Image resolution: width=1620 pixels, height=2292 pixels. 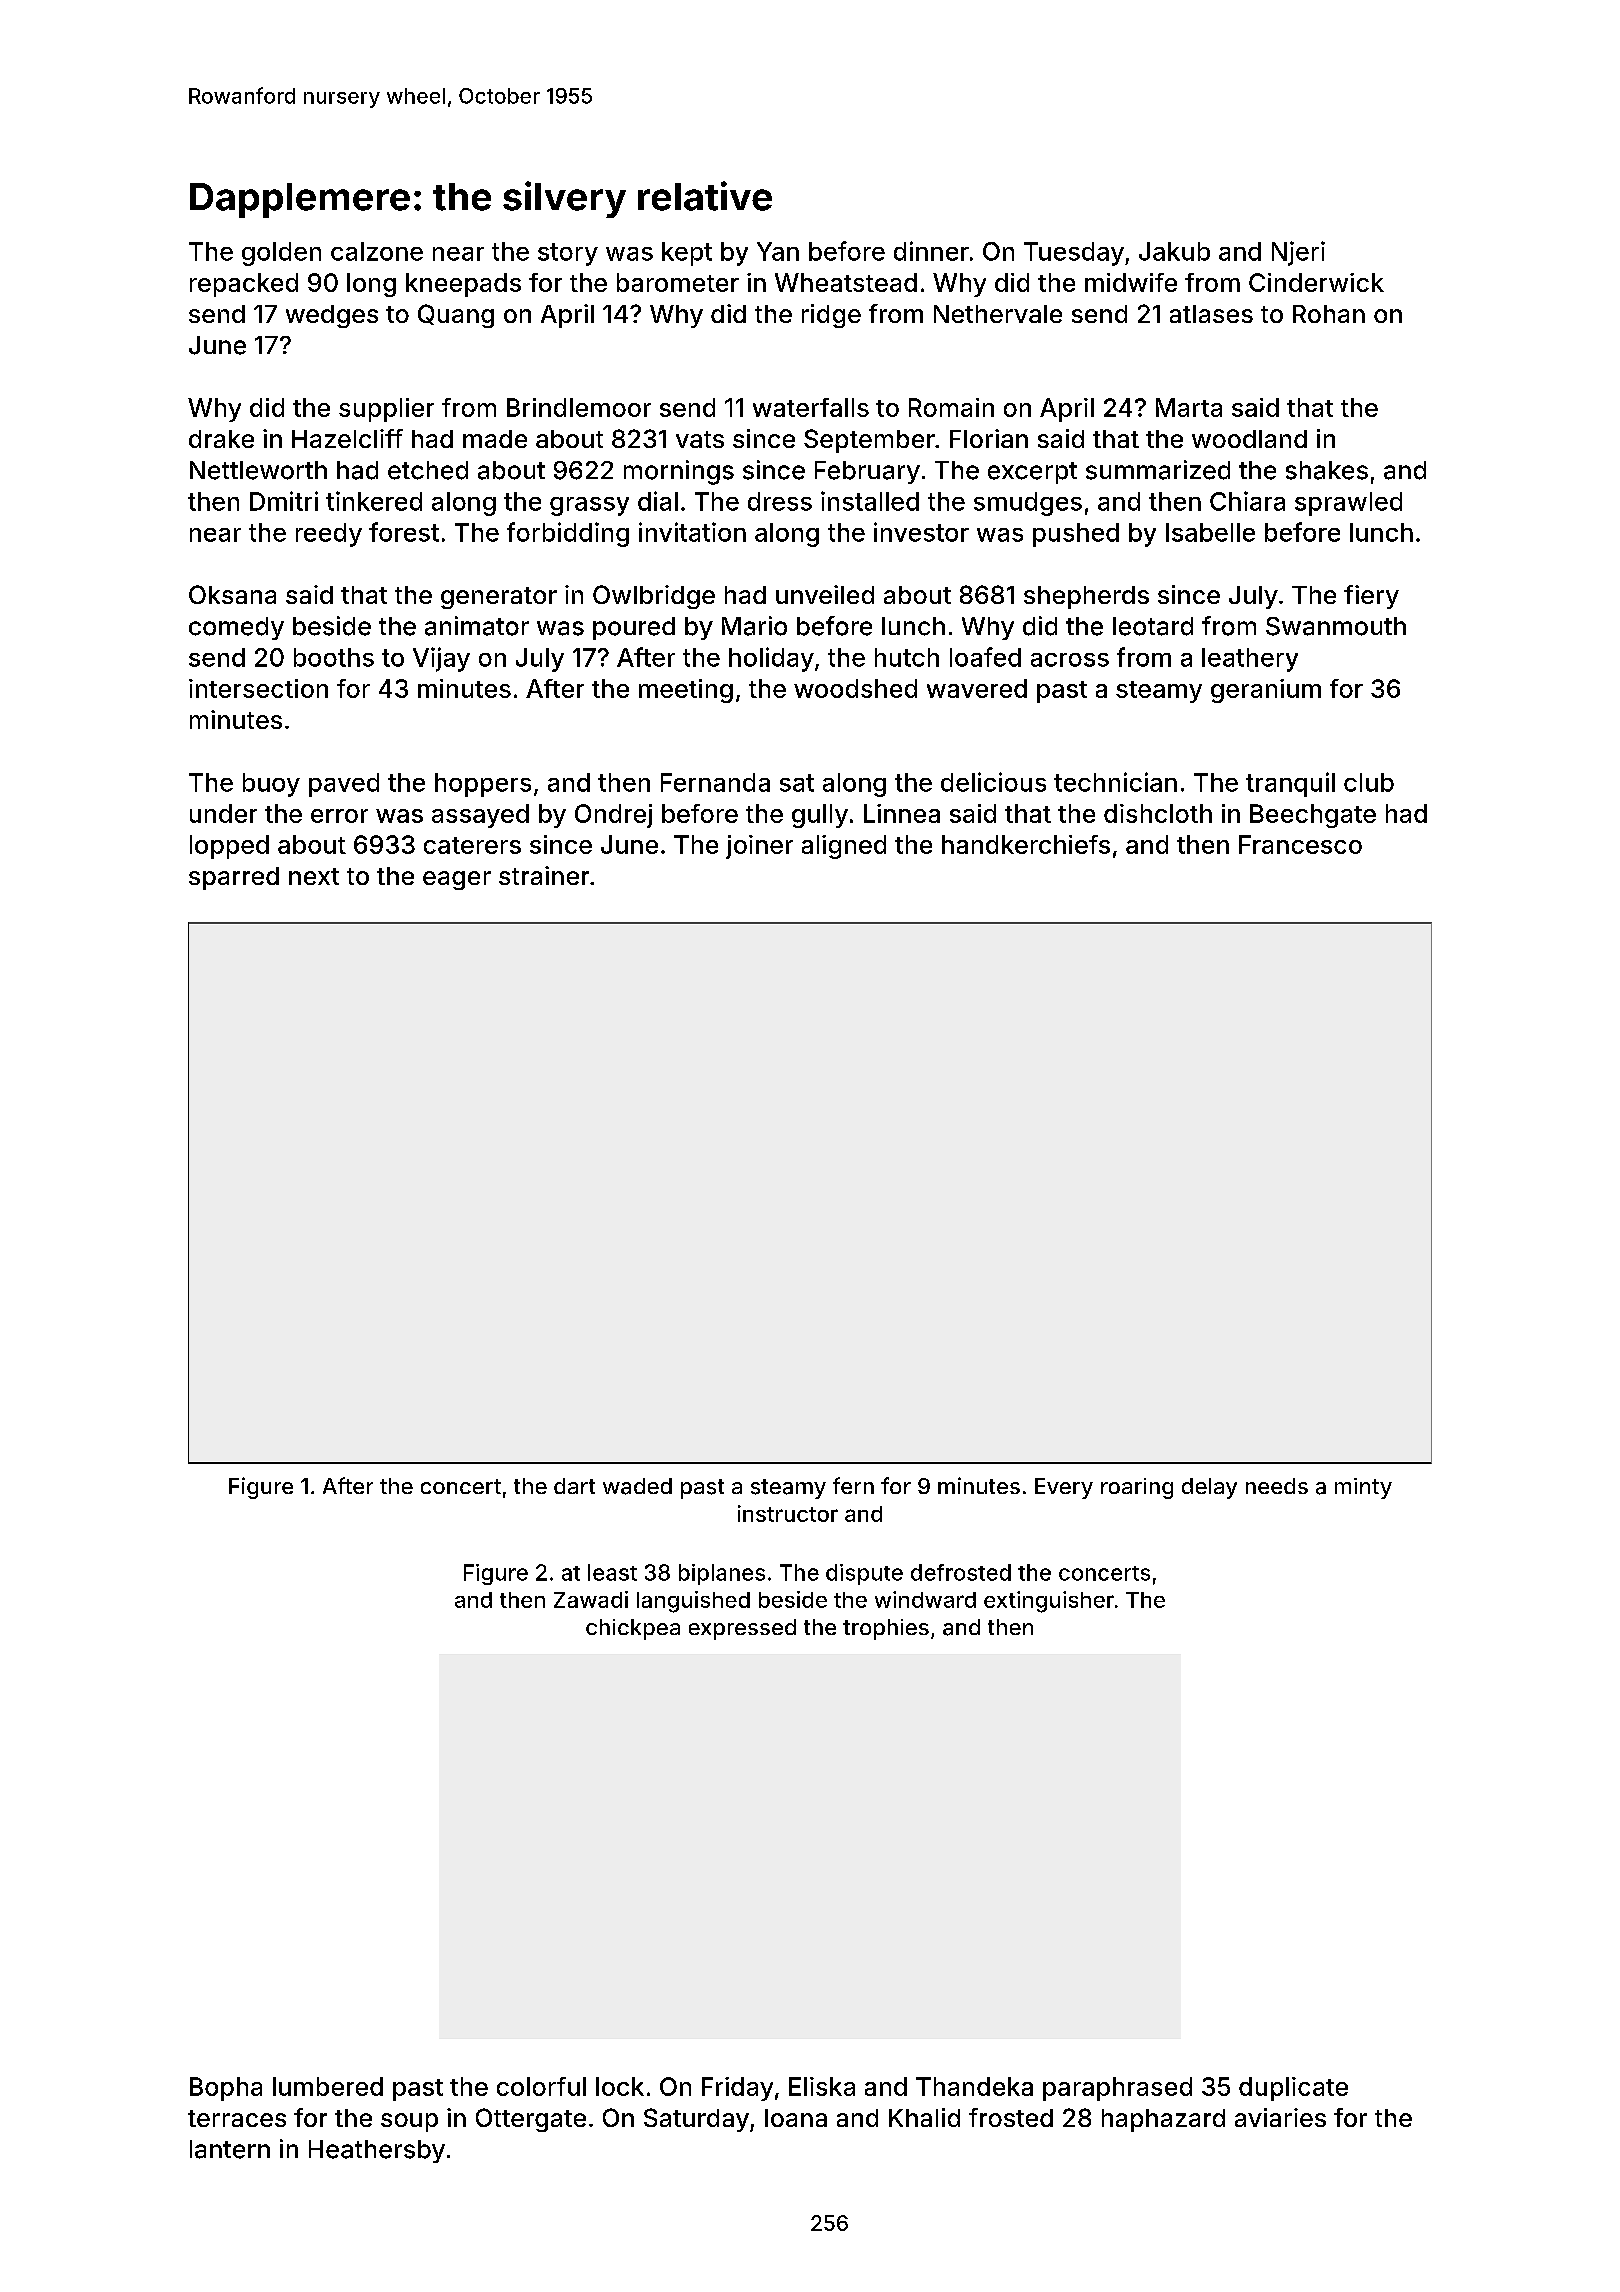 I want to click on Nethervale, so click(x=998, y=314).
